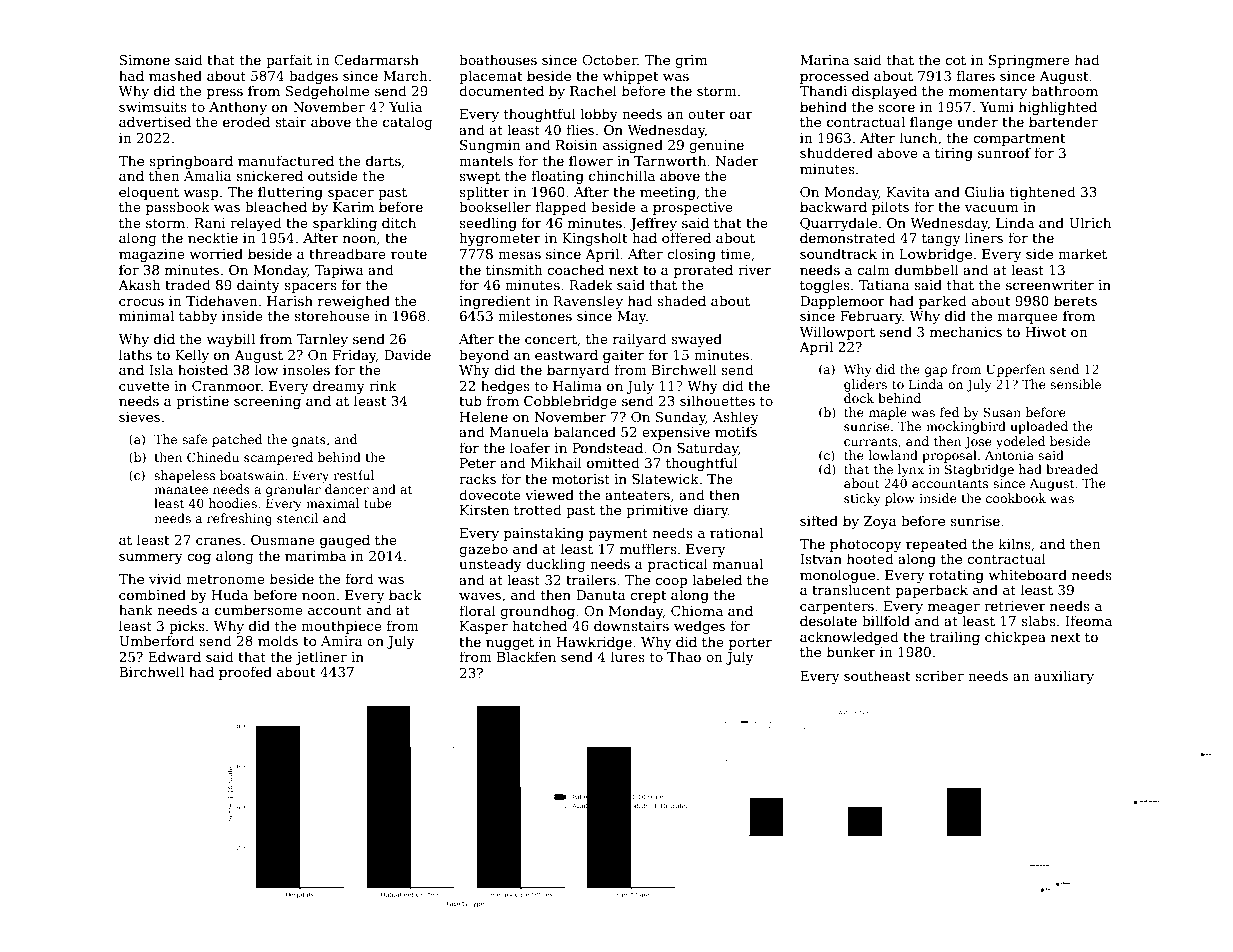 This screenshot has width=1233, height=952. What do you see at coordinates (1064, 677) in the screenshot?
I see `auxiliary` at bounding box center [1064, 677].
